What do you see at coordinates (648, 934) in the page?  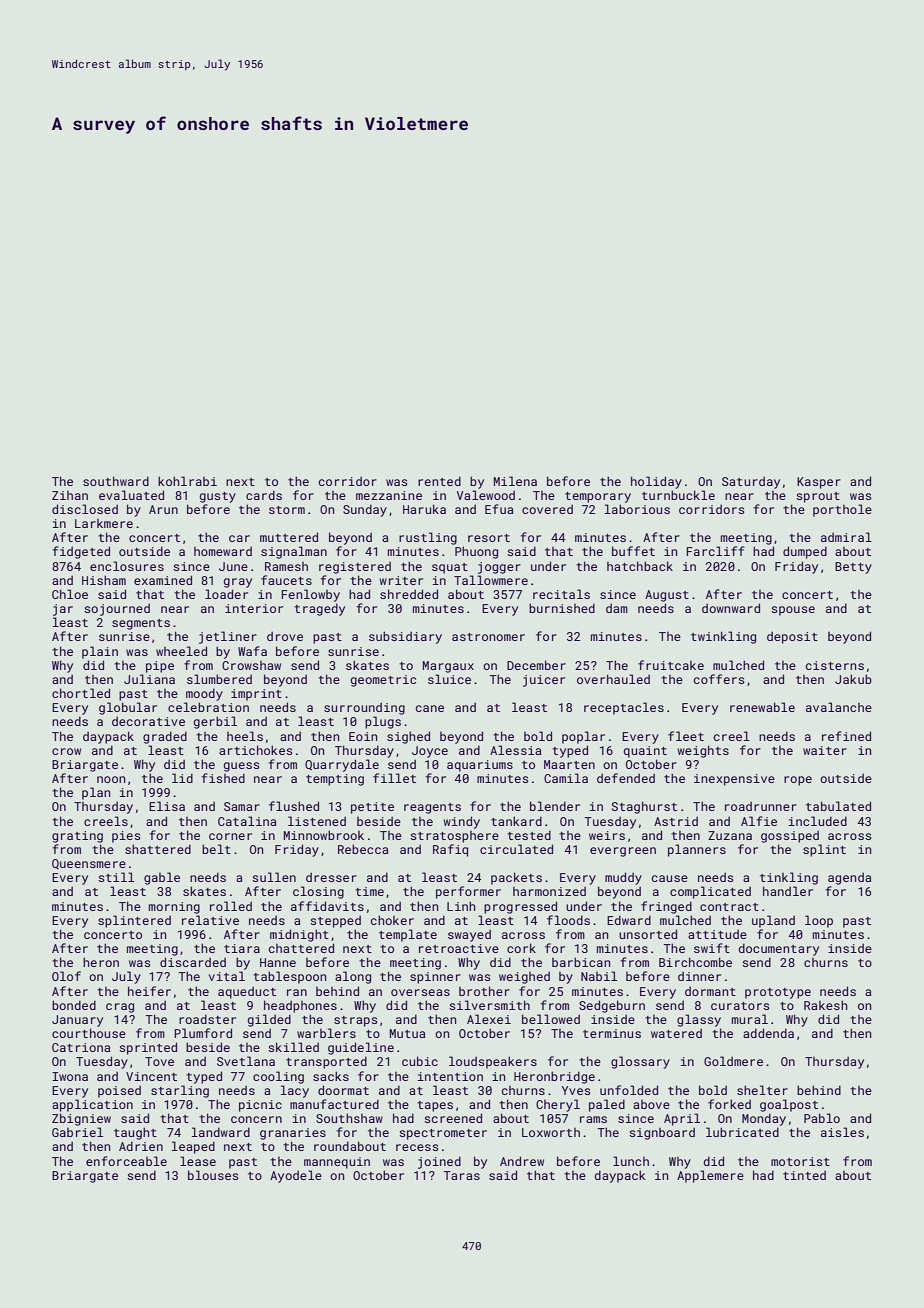 I see `unsorted` at bounding box center [648, 934].
